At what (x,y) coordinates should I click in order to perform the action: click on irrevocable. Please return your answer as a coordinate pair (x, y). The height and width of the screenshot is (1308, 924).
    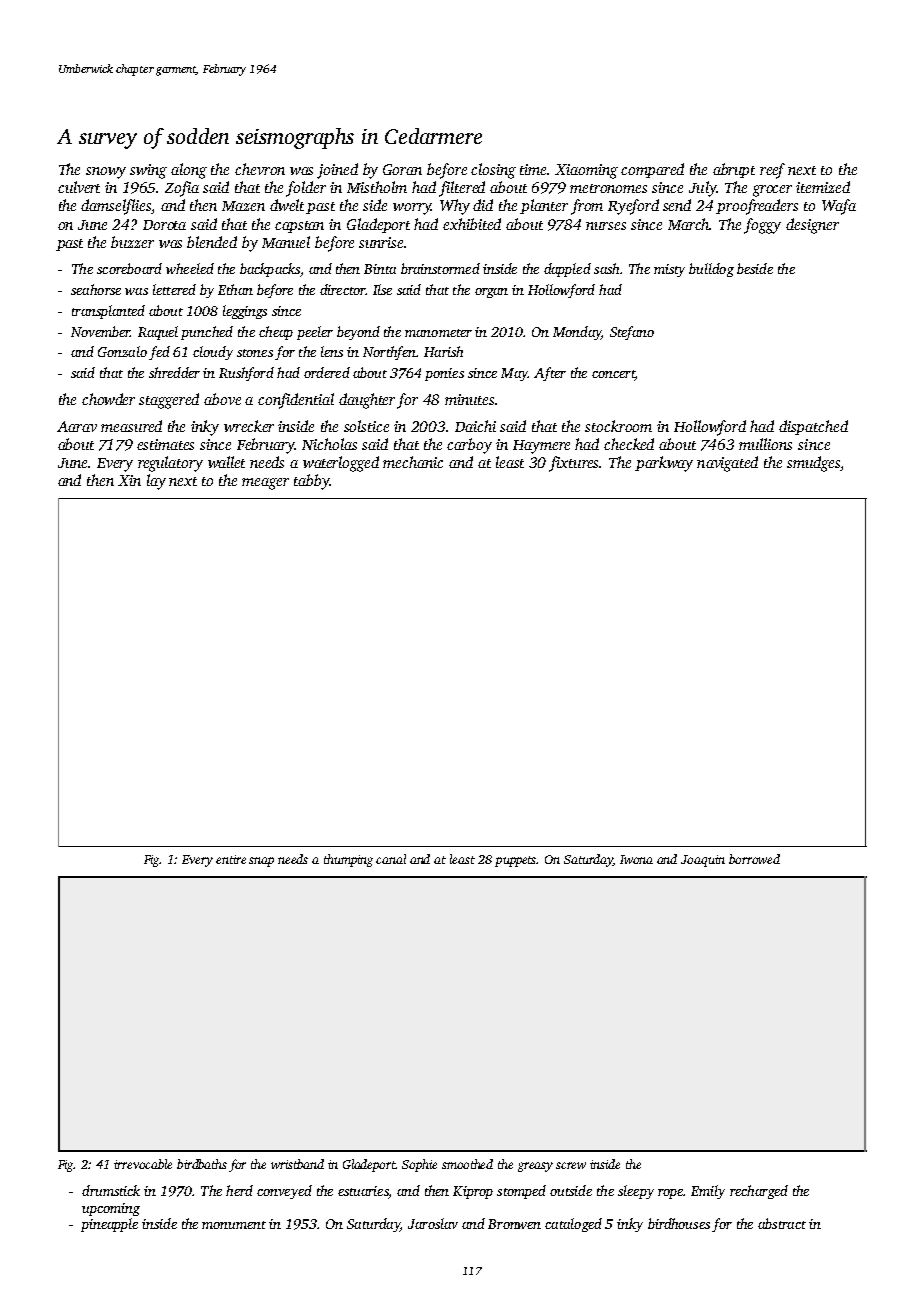
    Looking at the image, I should click on (143, 1164).
